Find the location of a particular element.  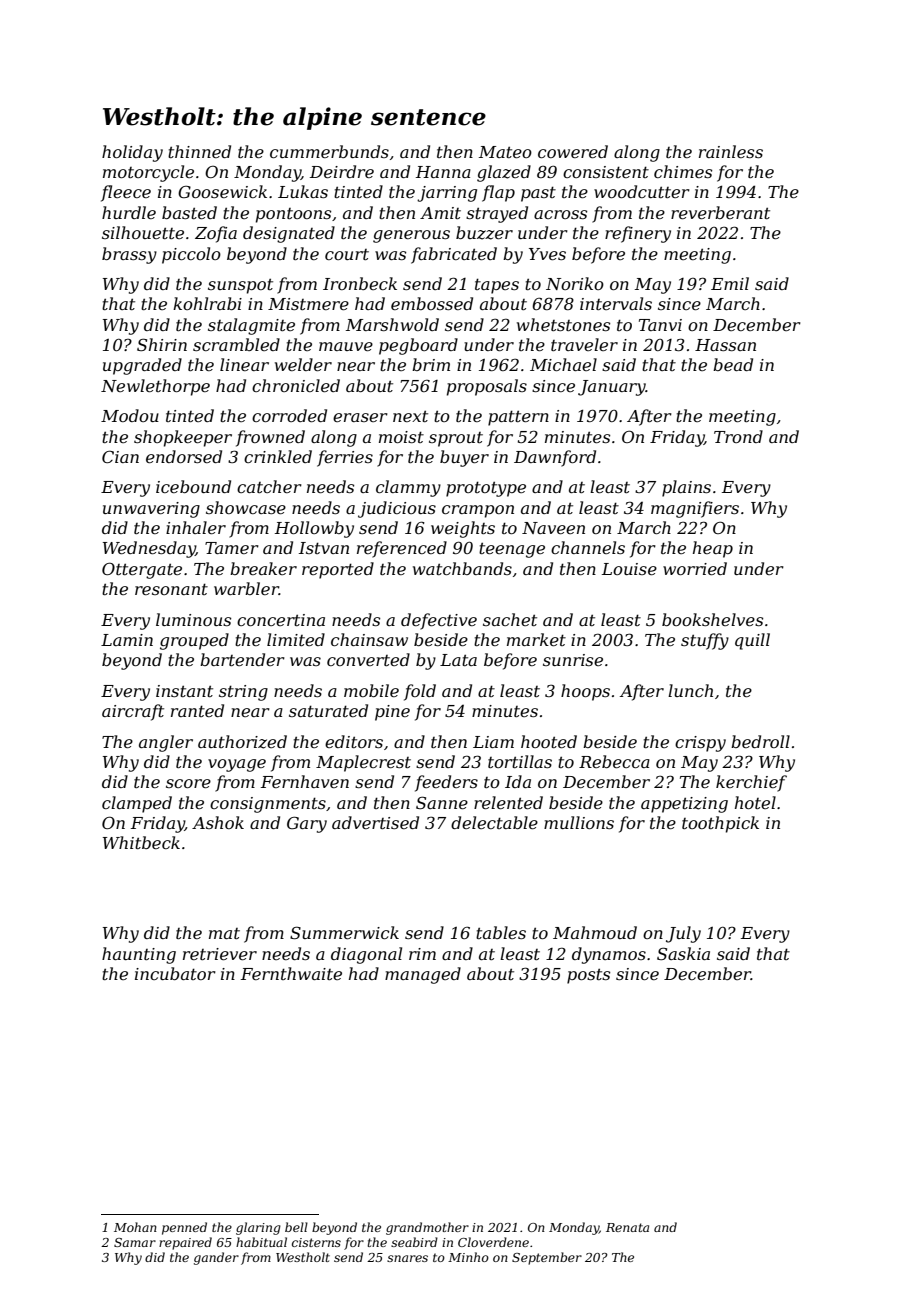

Samar is located at coordinates (135, 1242).
